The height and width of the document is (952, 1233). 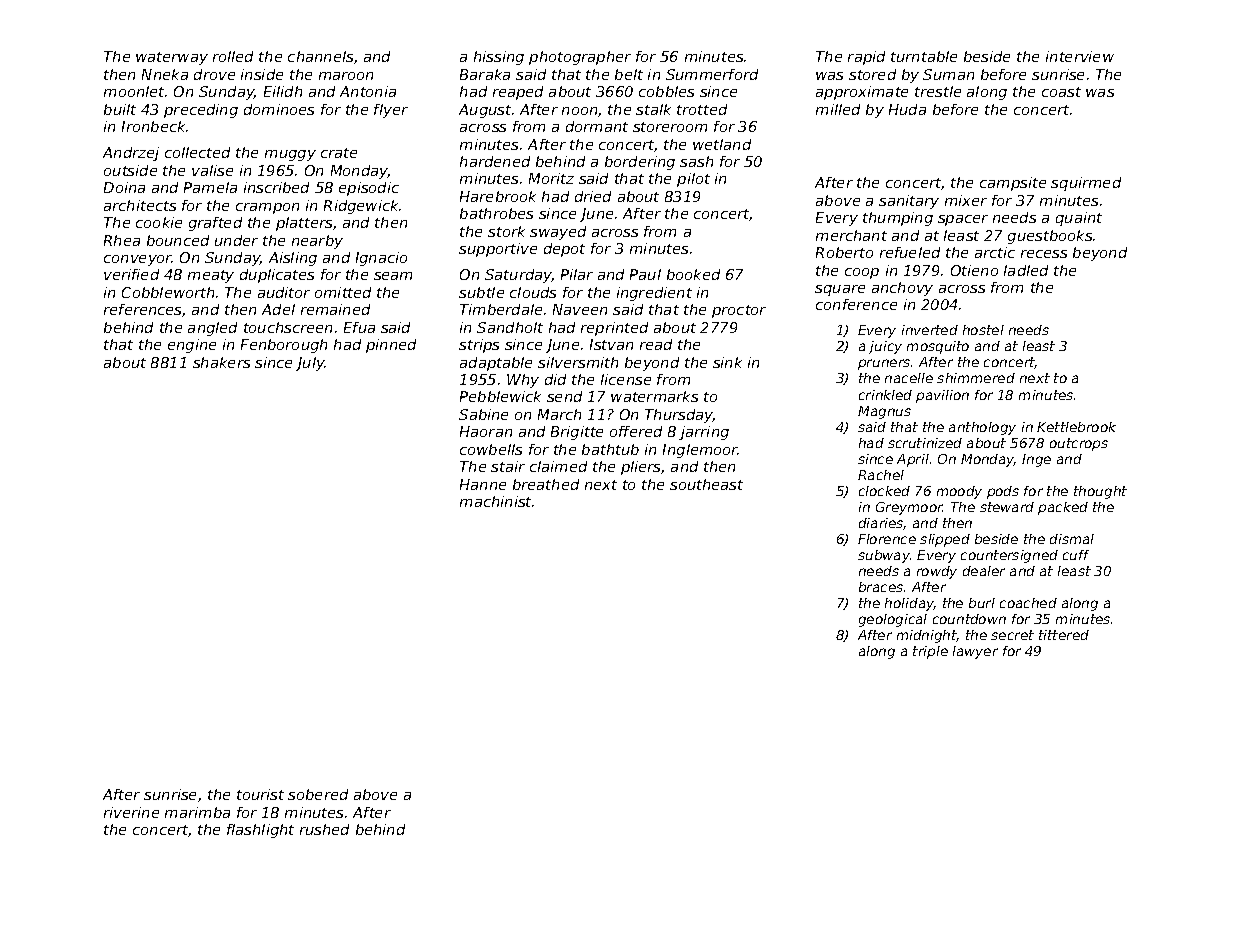 What do you see at coordinates (131, 812) in the document?
I see `riverine` at bounding box center [131, 812].
